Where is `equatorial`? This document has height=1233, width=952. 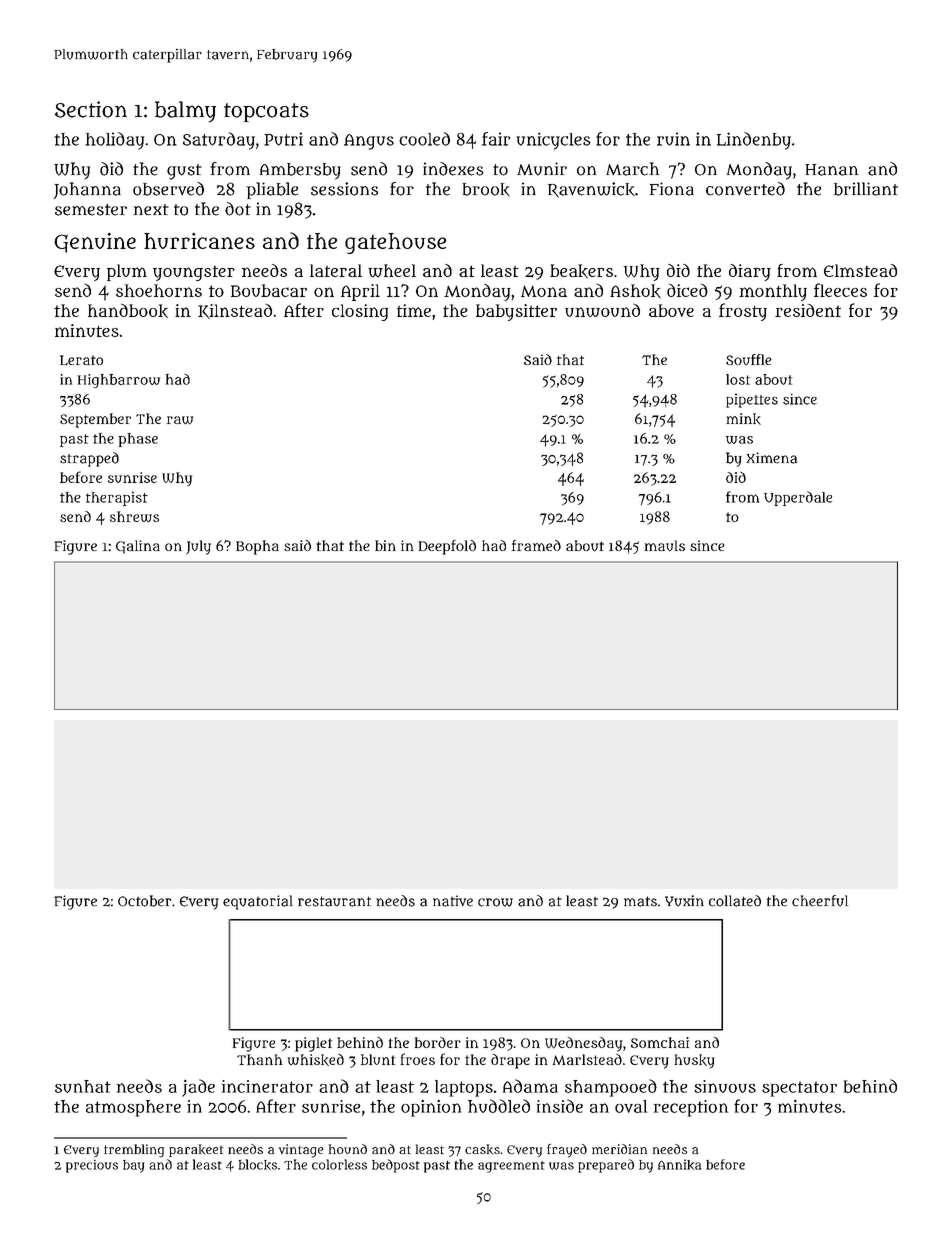
equatorial is located at coordinates (258, 902).
